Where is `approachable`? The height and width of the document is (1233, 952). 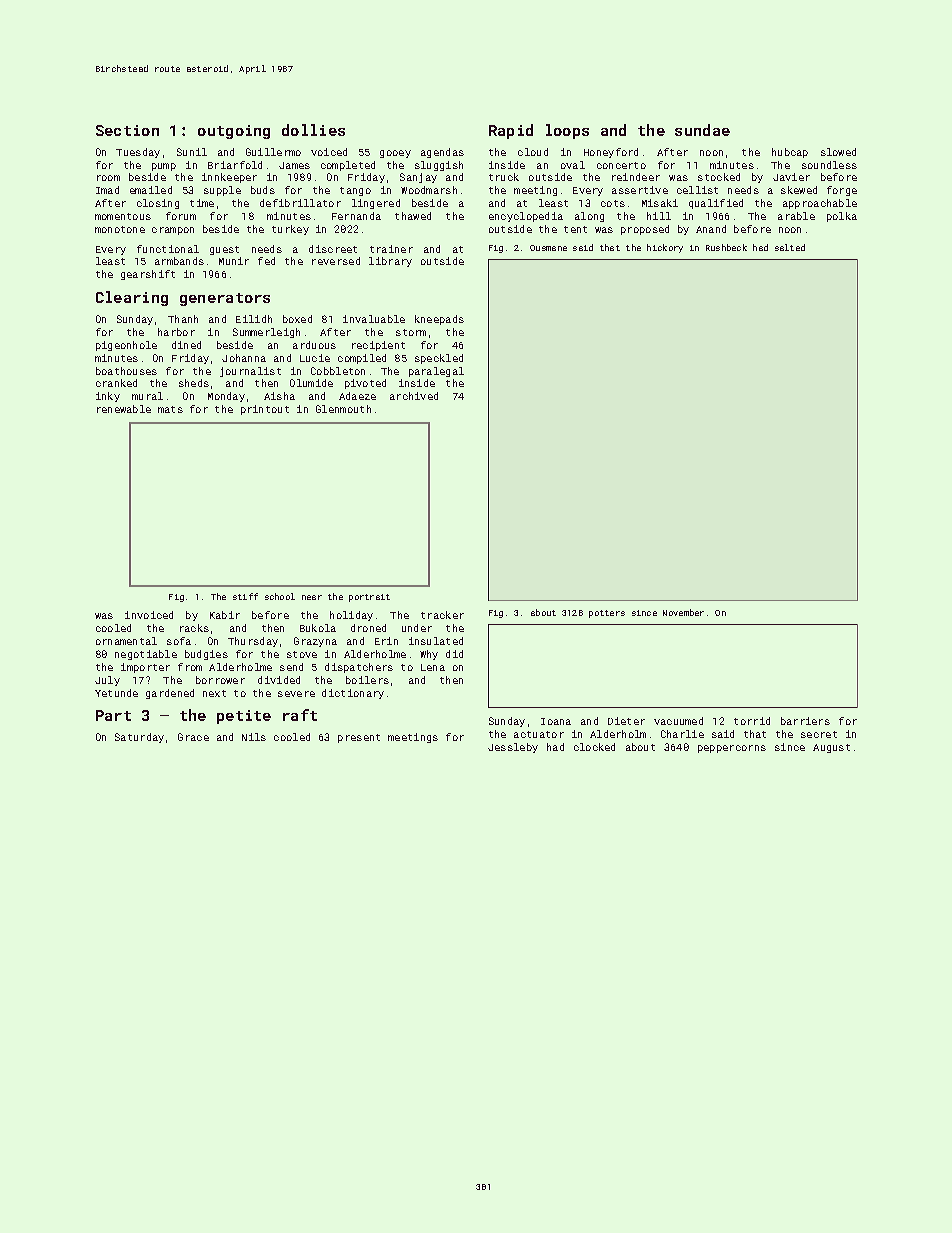 approachable is located at coordinates (820, 204).
